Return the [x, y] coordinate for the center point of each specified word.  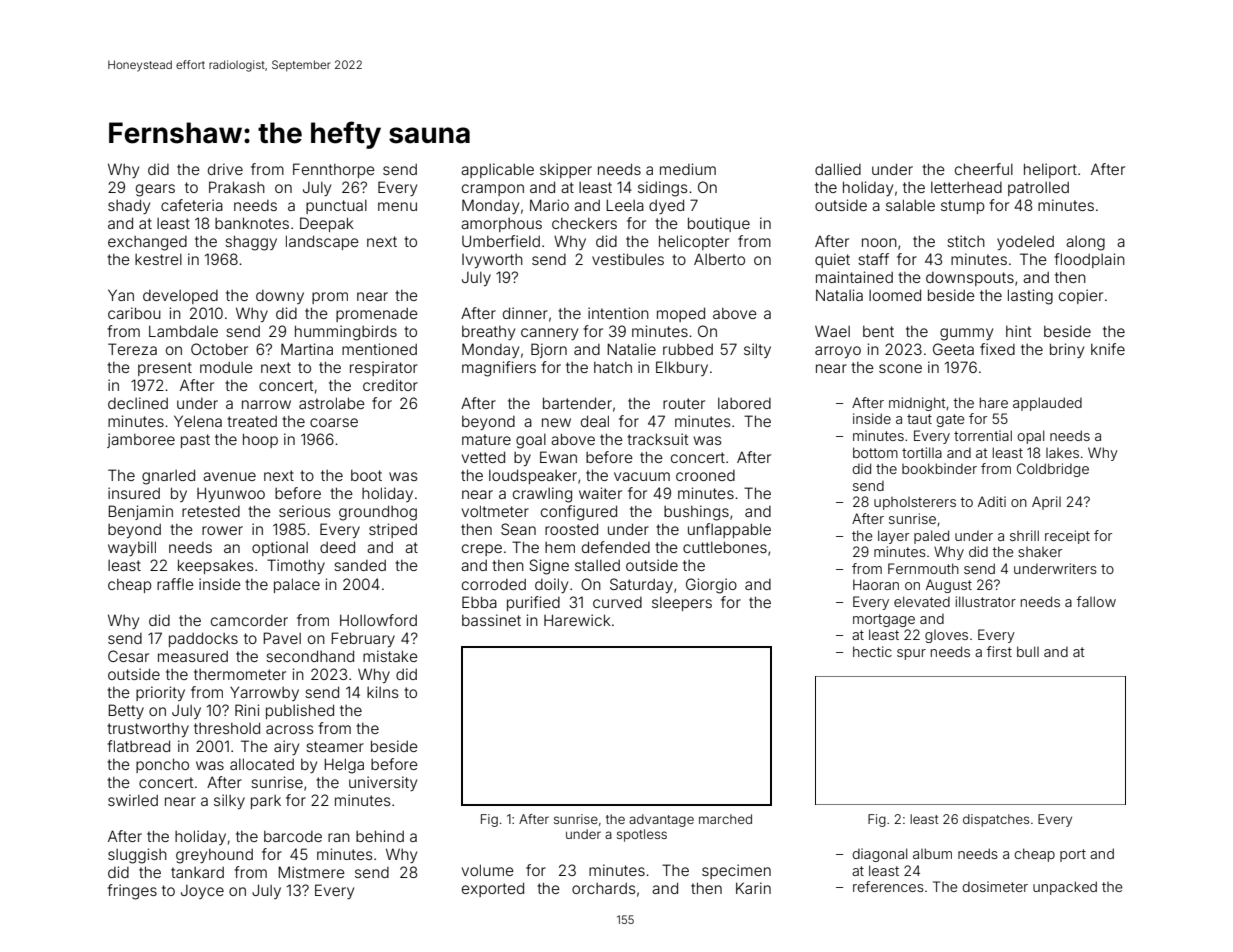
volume [488, 870]
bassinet [491, 620]
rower [222, 530]
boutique [719, 224]
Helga [344, 766]
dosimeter [995, 886]
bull [1028, 651]
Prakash [237, 187]
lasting [1030, 297]
